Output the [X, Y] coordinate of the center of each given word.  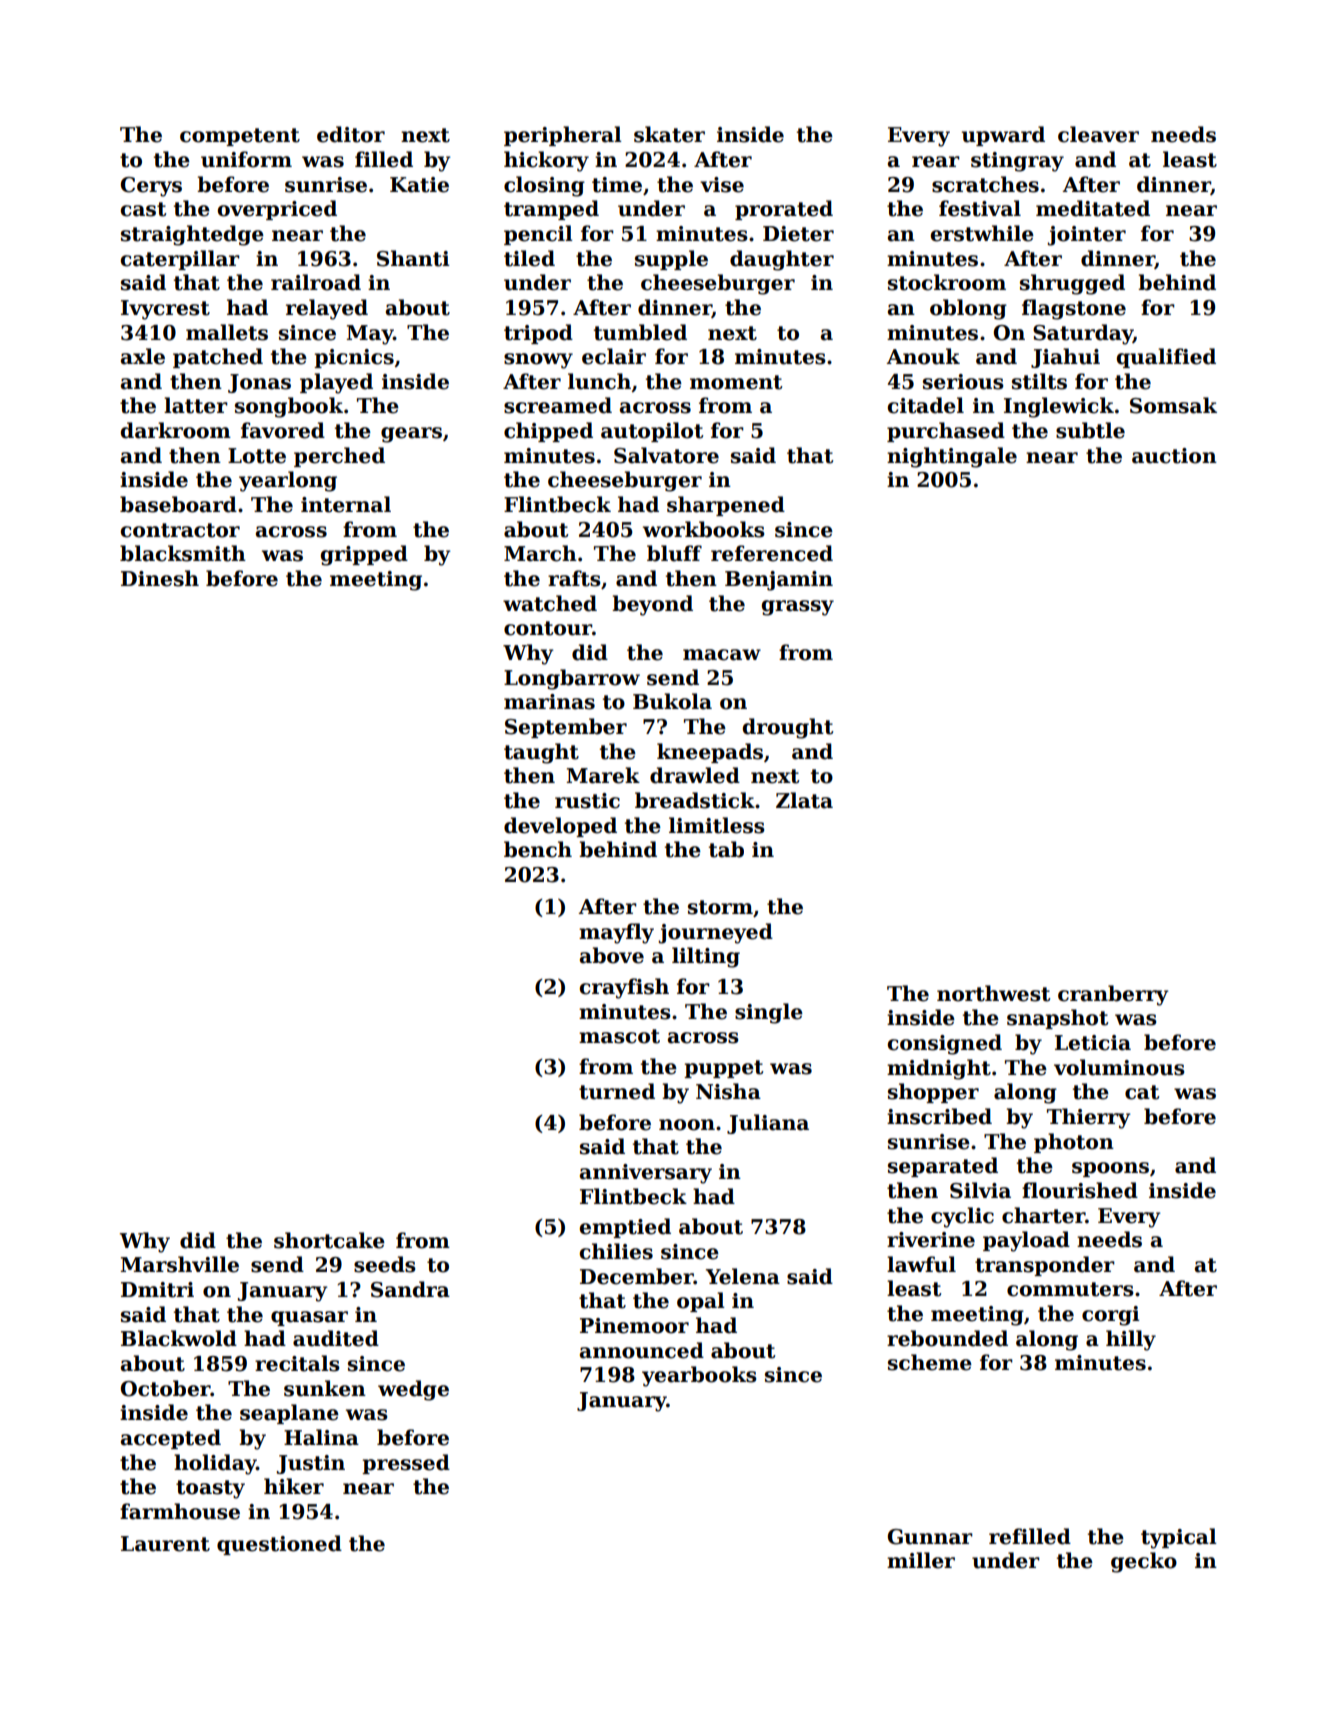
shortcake [329, 1240]
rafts [574, 578]
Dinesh [160, 578]
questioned [279, 1545]
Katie [419, 185]
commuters [1070, 1289]
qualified [1166, 358]
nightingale [952, 457]
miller [921, 1560]
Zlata [804, 800]
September [566, 728]
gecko [1144, 1562]
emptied [625, 1228]
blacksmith [183, 553]
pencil [538, 235]
